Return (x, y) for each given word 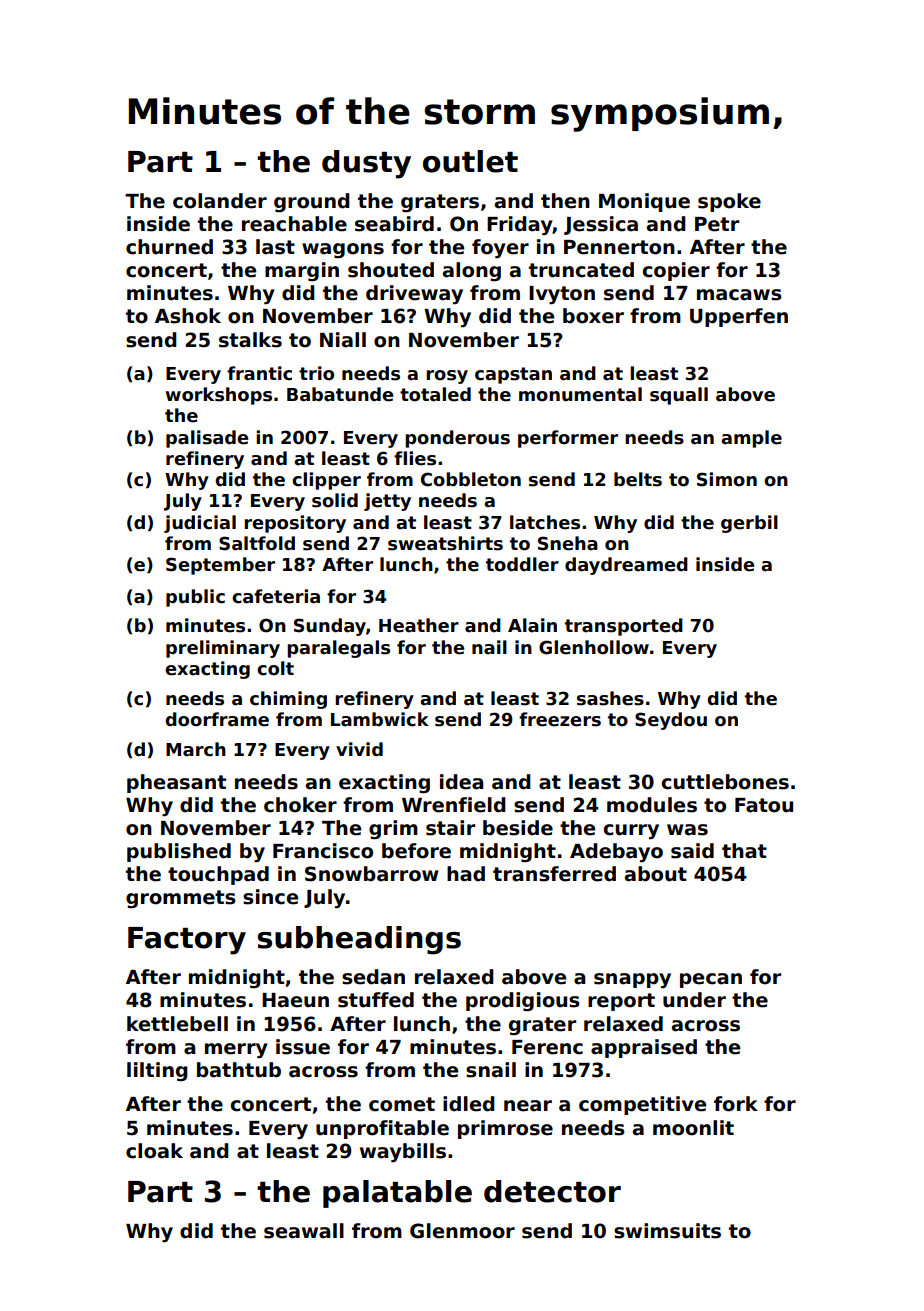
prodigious (523, 1001)
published (179, 852)
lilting (157, 1071)
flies (415, 458)
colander (220, 201)
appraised (644, 1048)
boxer (593, 316)
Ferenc (547, 1047)
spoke (729, 202)
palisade (207, 439)
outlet (470, 161)
